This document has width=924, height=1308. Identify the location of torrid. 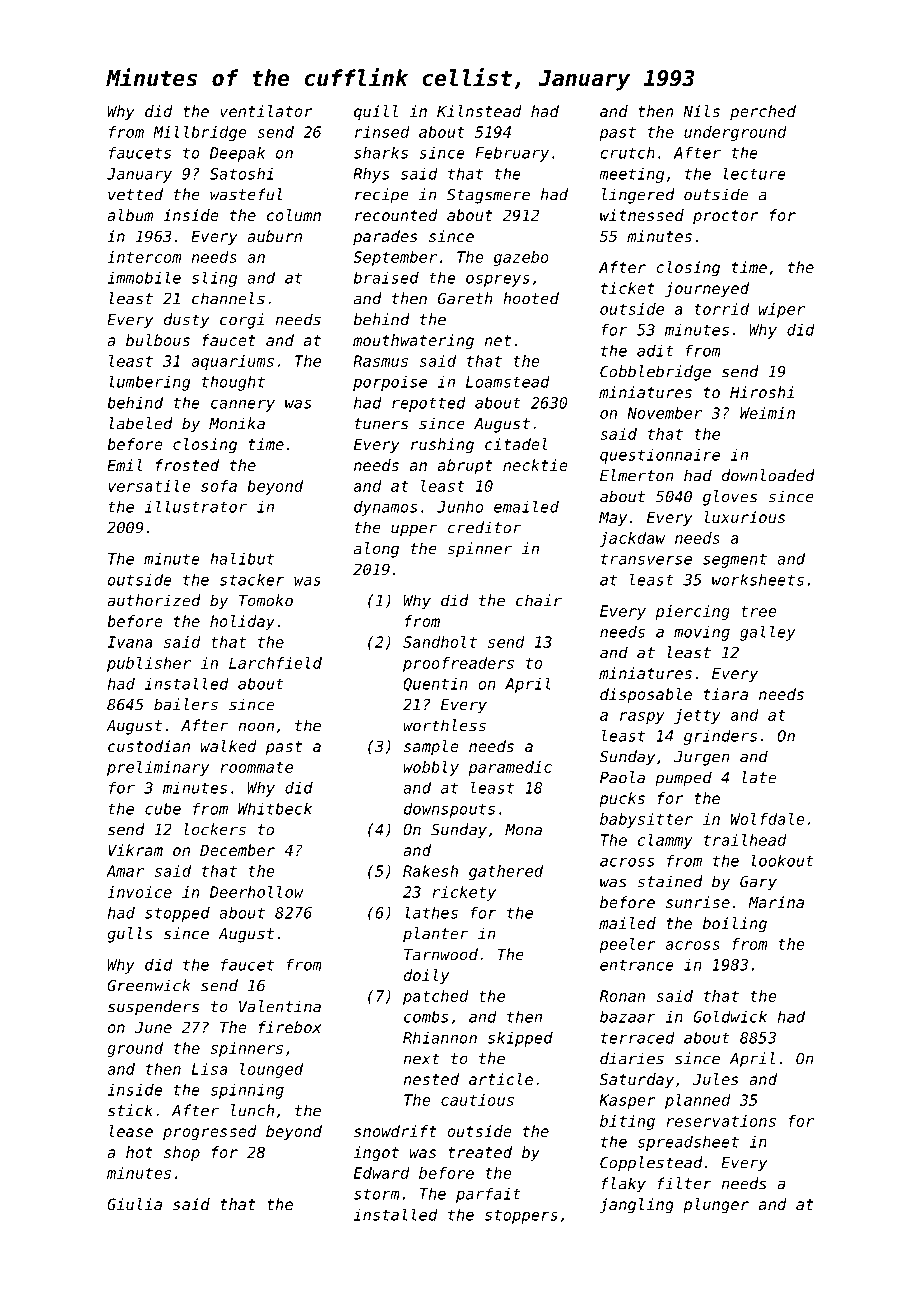
(721, 309).
